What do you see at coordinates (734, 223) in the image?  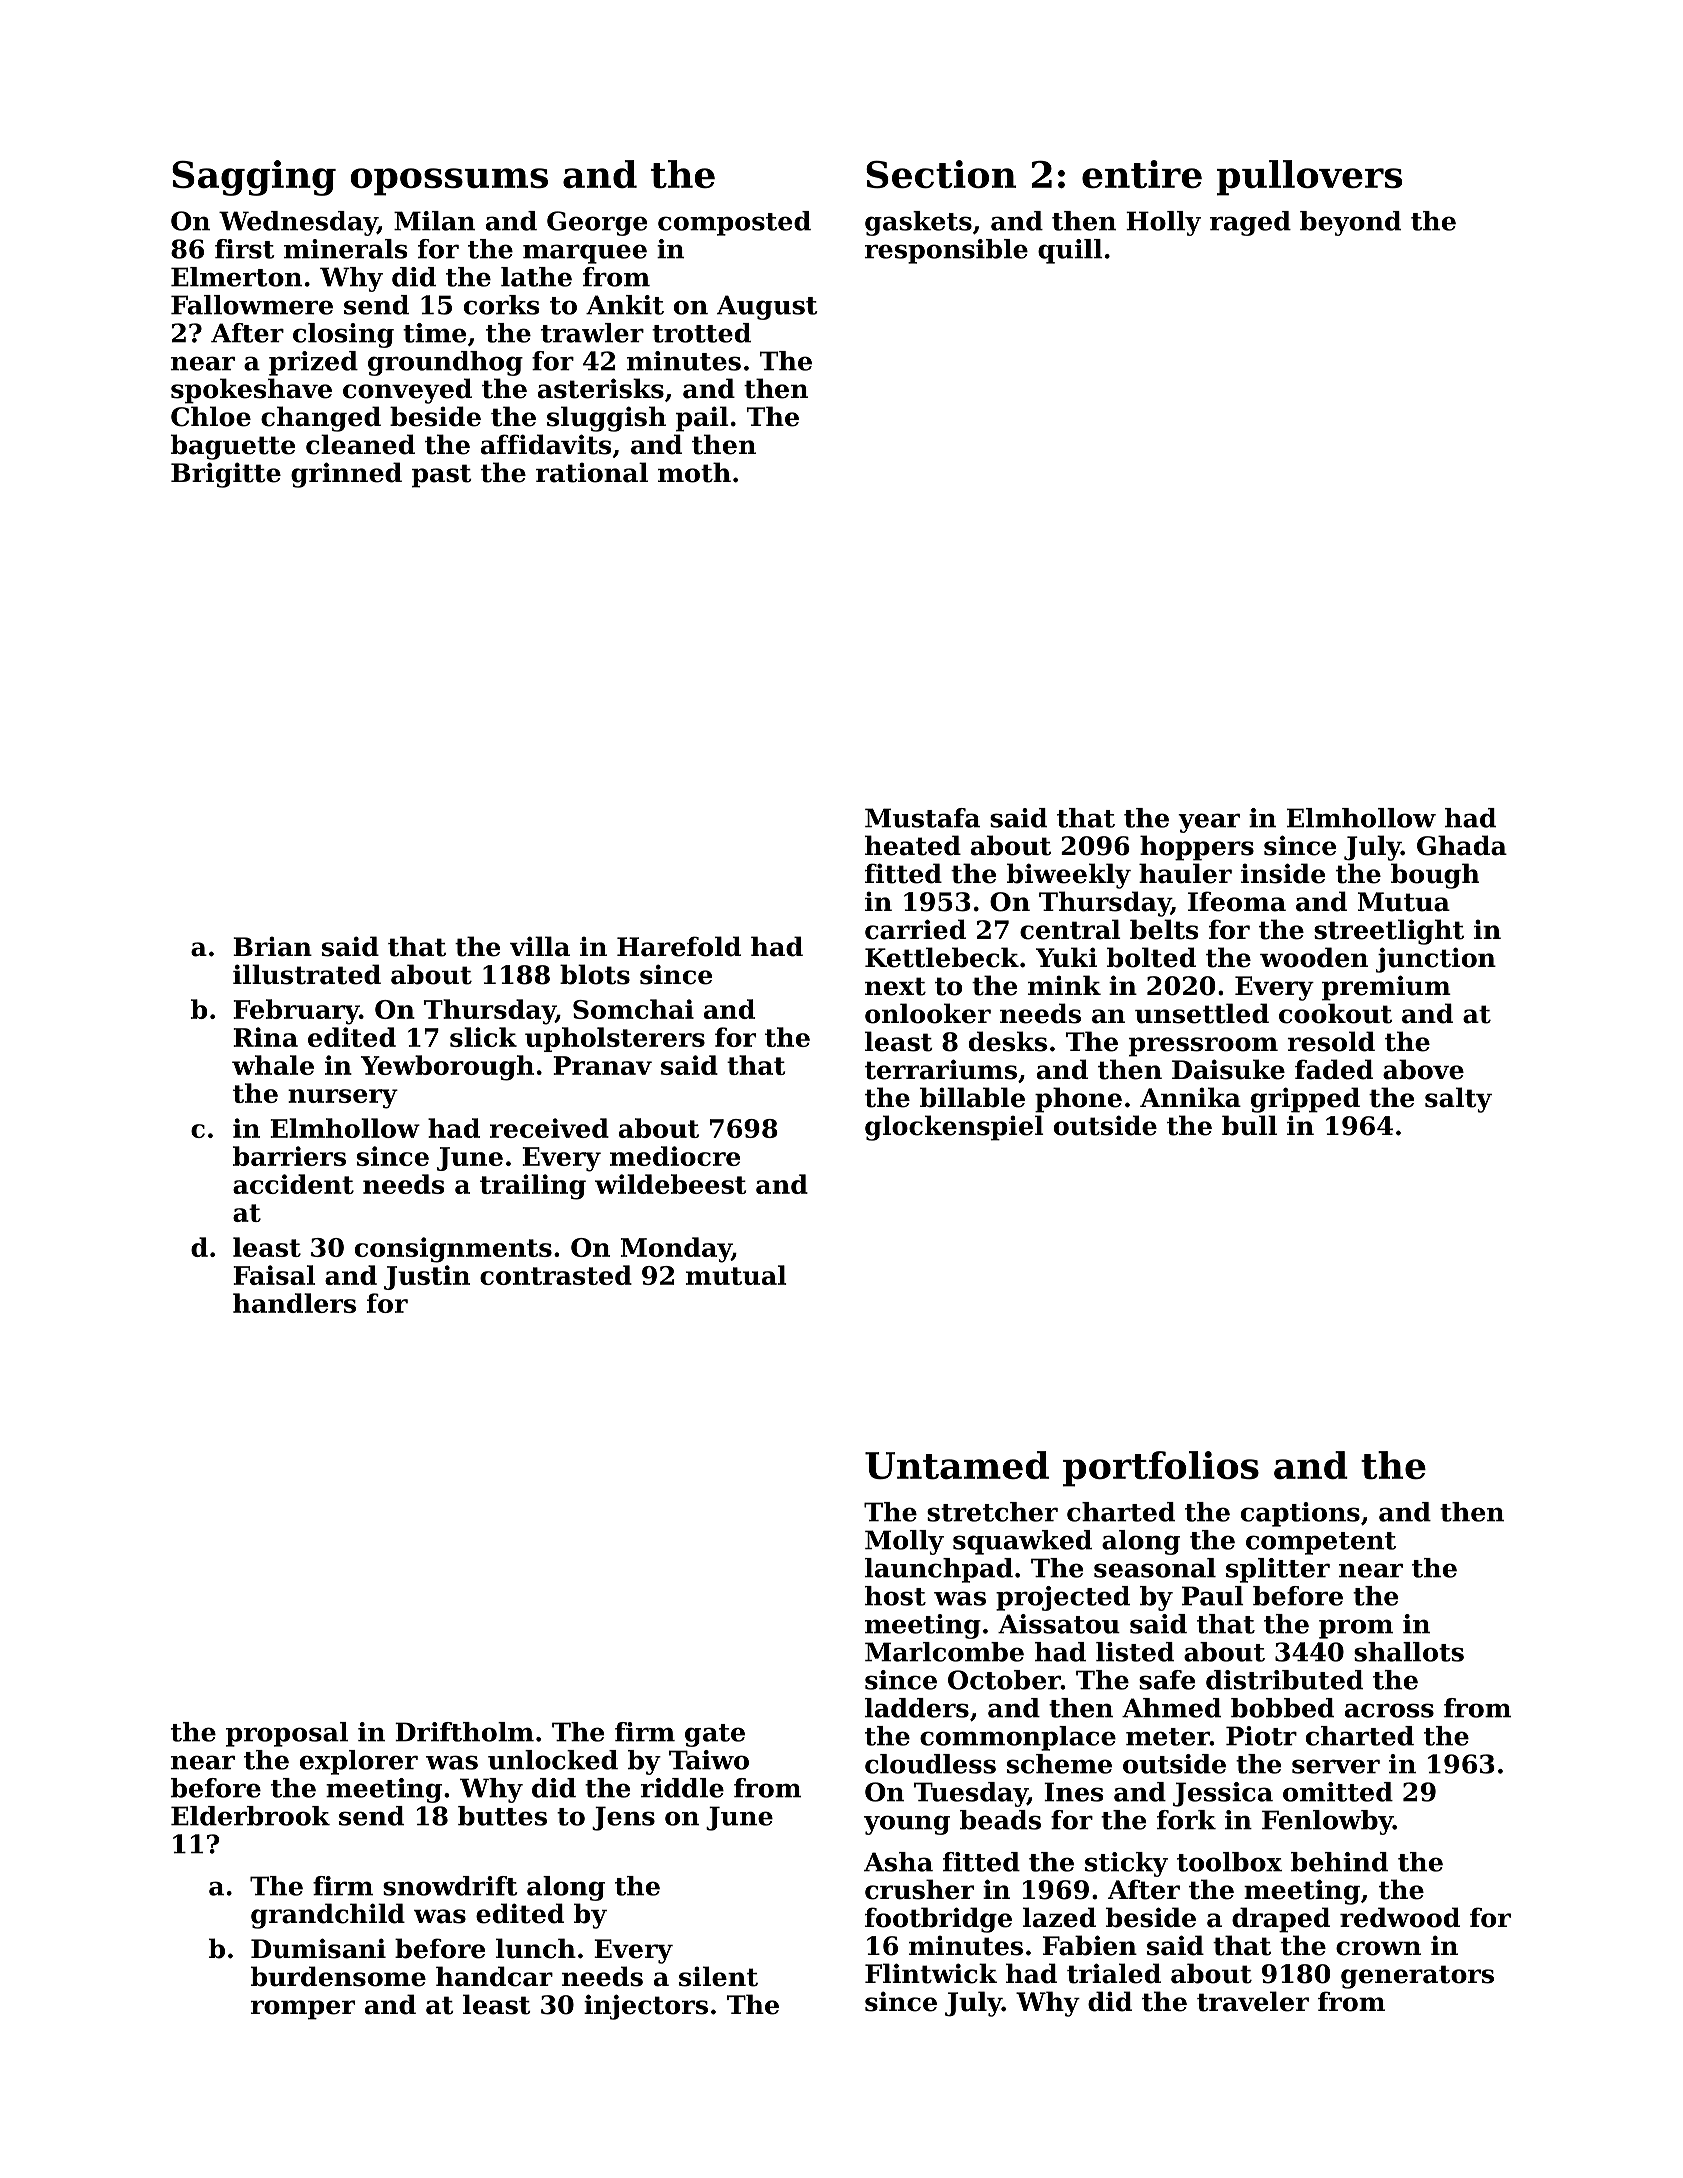 I see `composted` at bounding box center [734, 223].
